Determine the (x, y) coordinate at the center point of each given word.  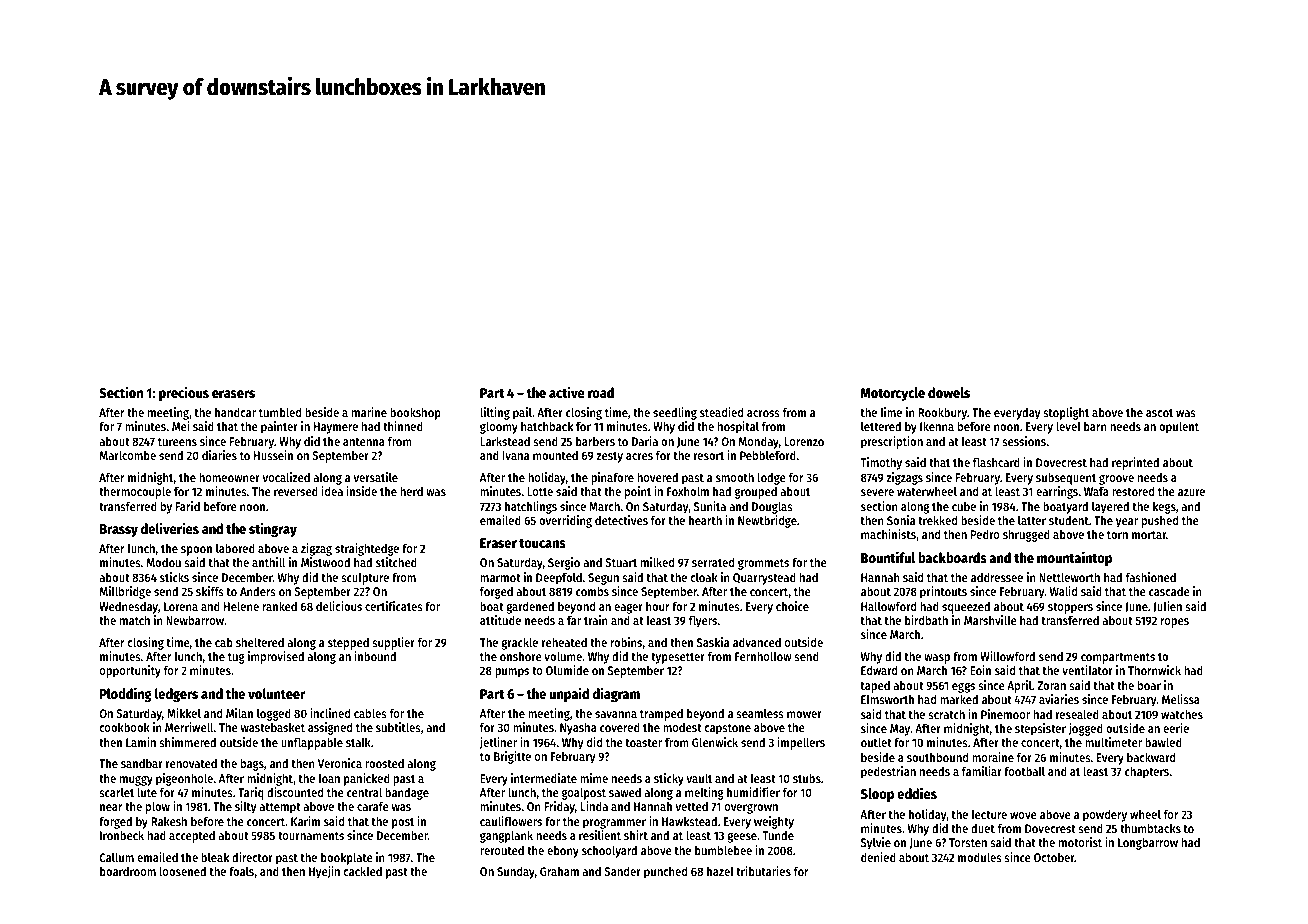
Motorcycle (893, 394)
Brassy (119, 530)
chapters (1147, 772)
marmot (500, 578)
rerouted (502, 850)
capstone (727, 729)
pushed (1160, 521)
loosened (183, 871)
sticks (174, 577)
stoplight (1066, 413)
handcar (235, 412)
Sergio (564, 563)
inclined (330, 713)
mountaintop (1074, 558)
